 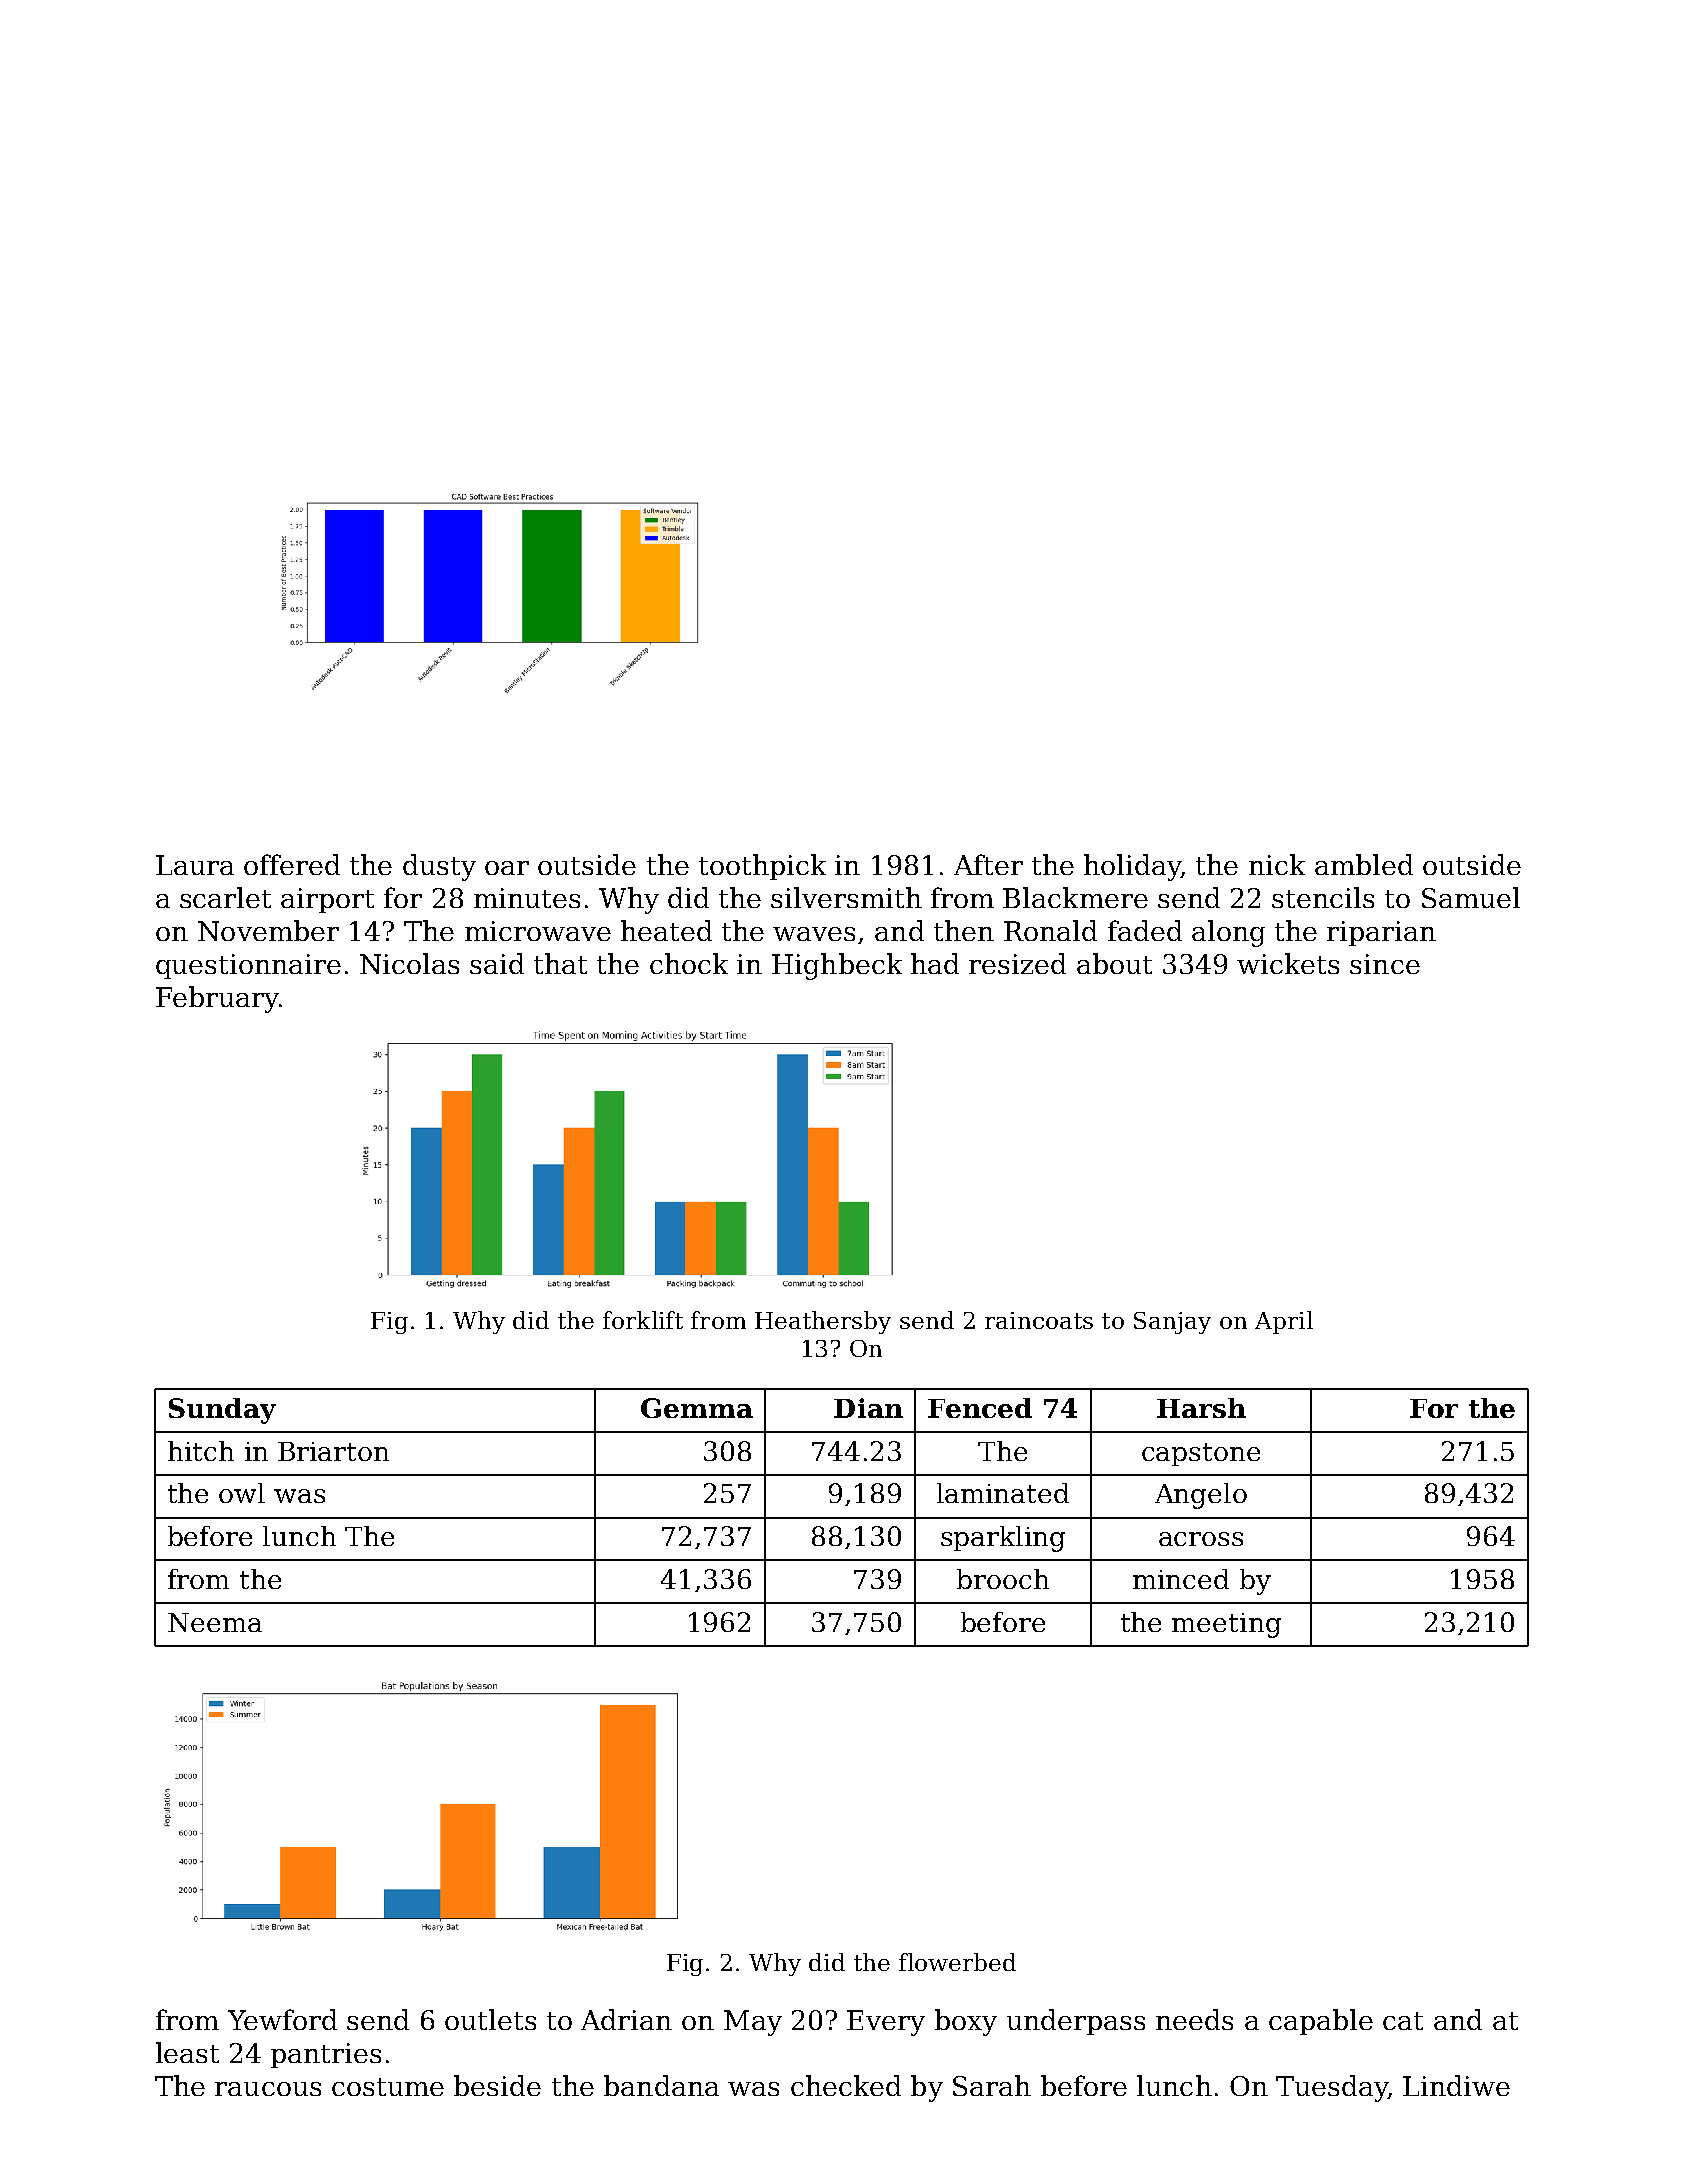 I want to click on microwave, so click(x=538, y=931).
